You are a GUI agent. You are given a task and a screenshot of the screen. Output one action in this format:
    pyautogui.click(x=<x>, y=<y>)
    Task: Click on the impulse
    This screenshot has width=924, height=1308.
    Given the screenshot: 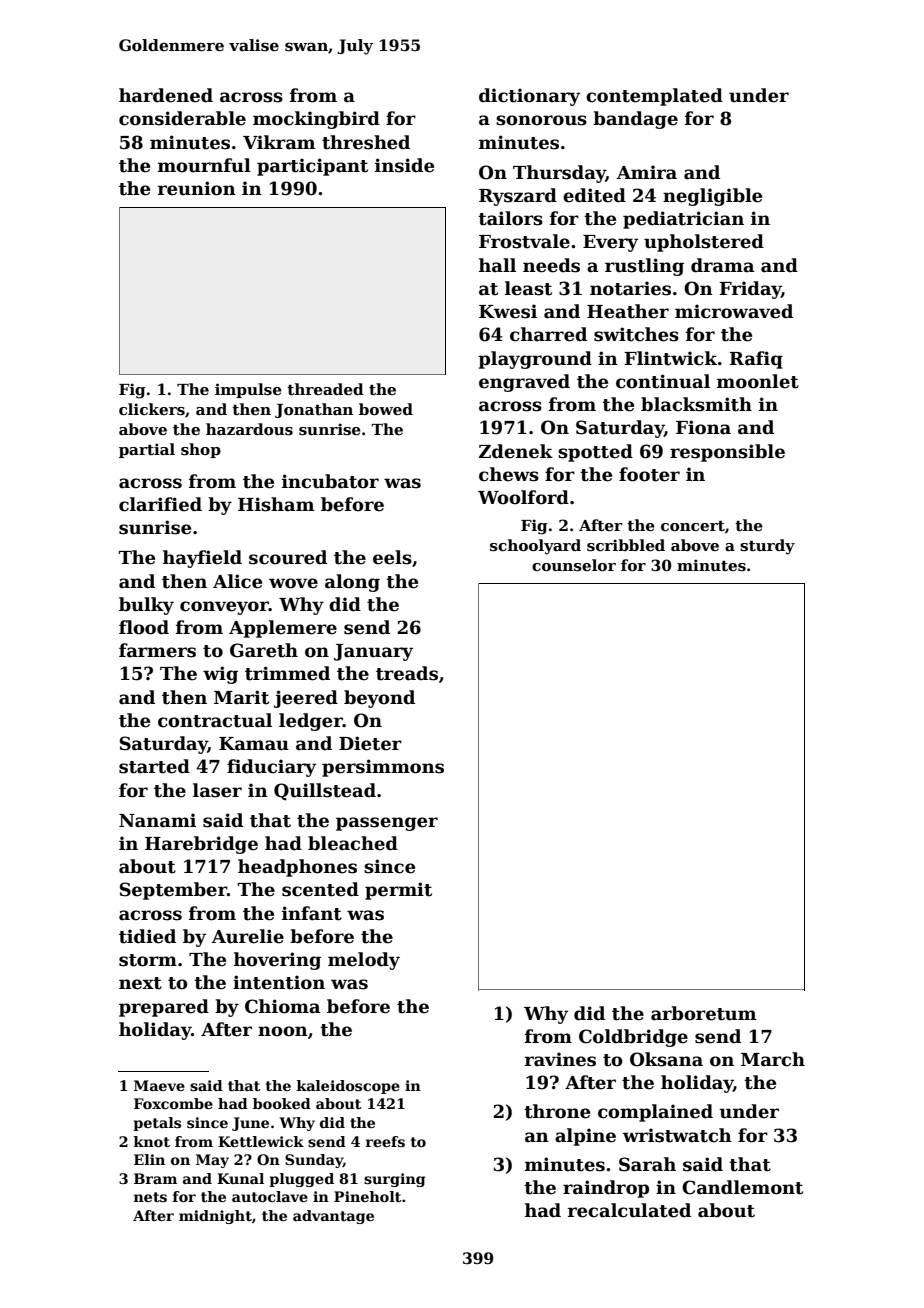 What is the action you would take?
    pyautogui.click(x=248, y=390)
